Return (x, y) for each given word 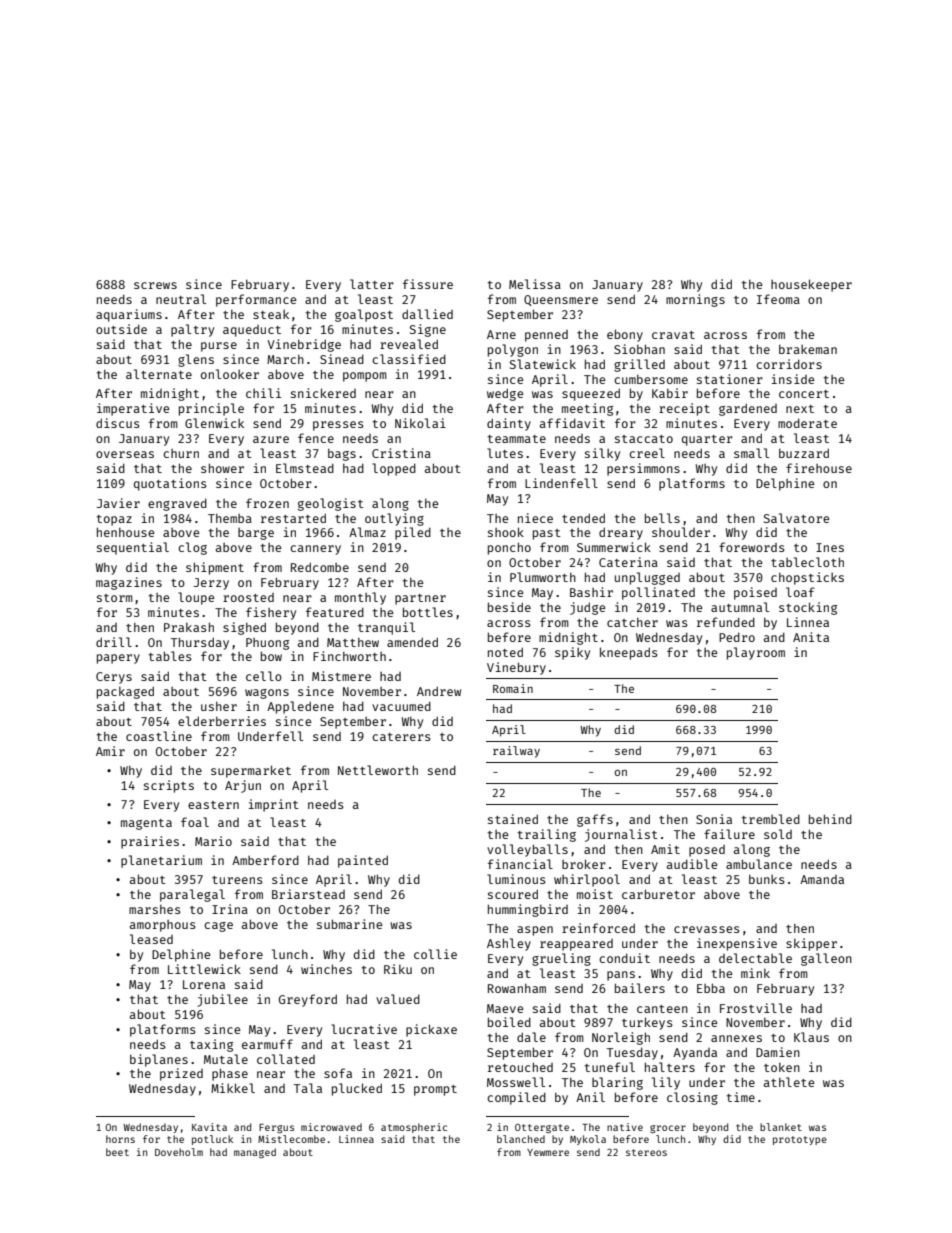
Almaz (367, 532)
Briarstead (308, 894)
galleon (826, 959)
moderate (807, 423)
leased (151, 939)
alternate (159, 374)
